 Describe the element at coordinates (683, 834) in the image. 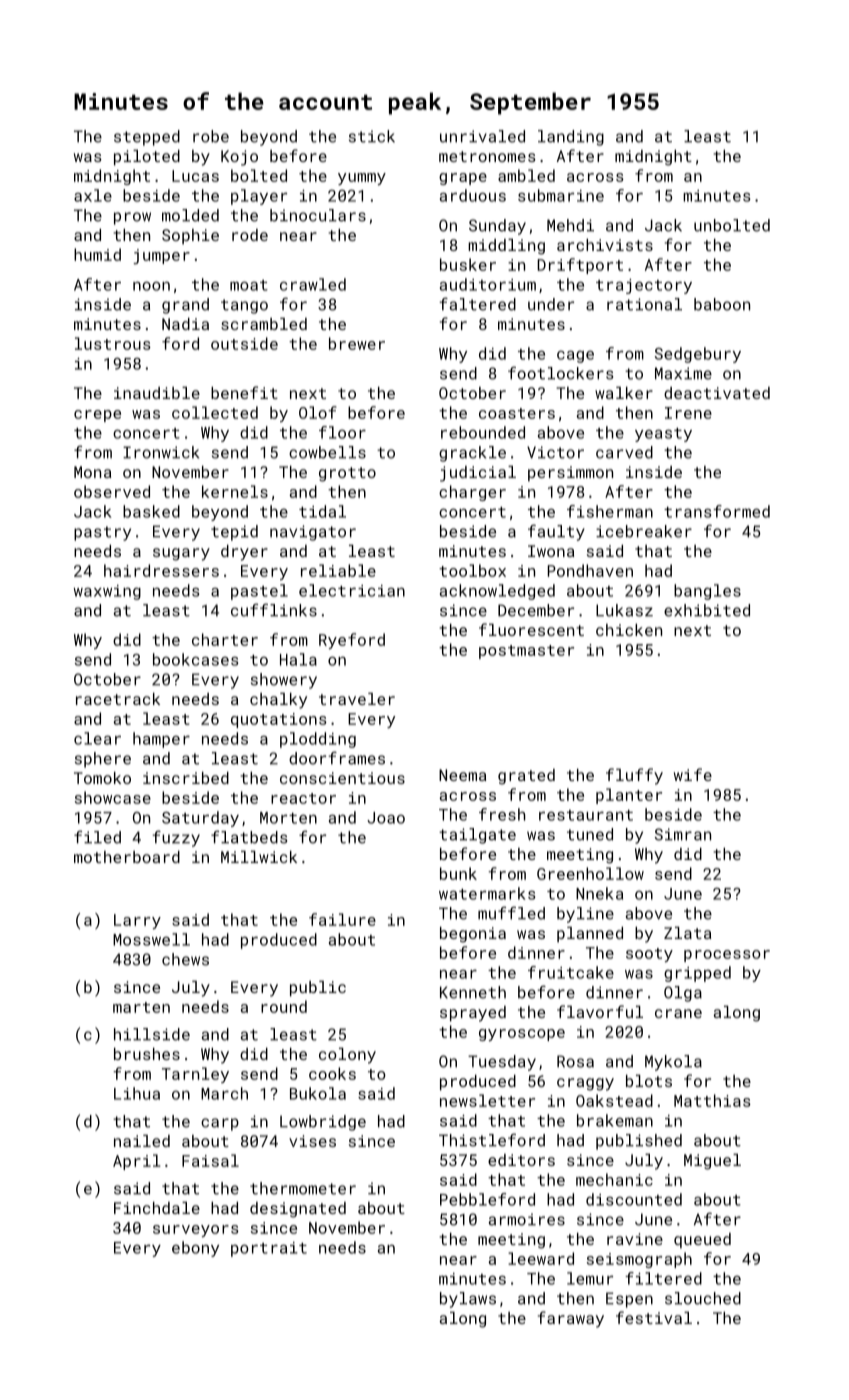

I see `Simran` at that location.
